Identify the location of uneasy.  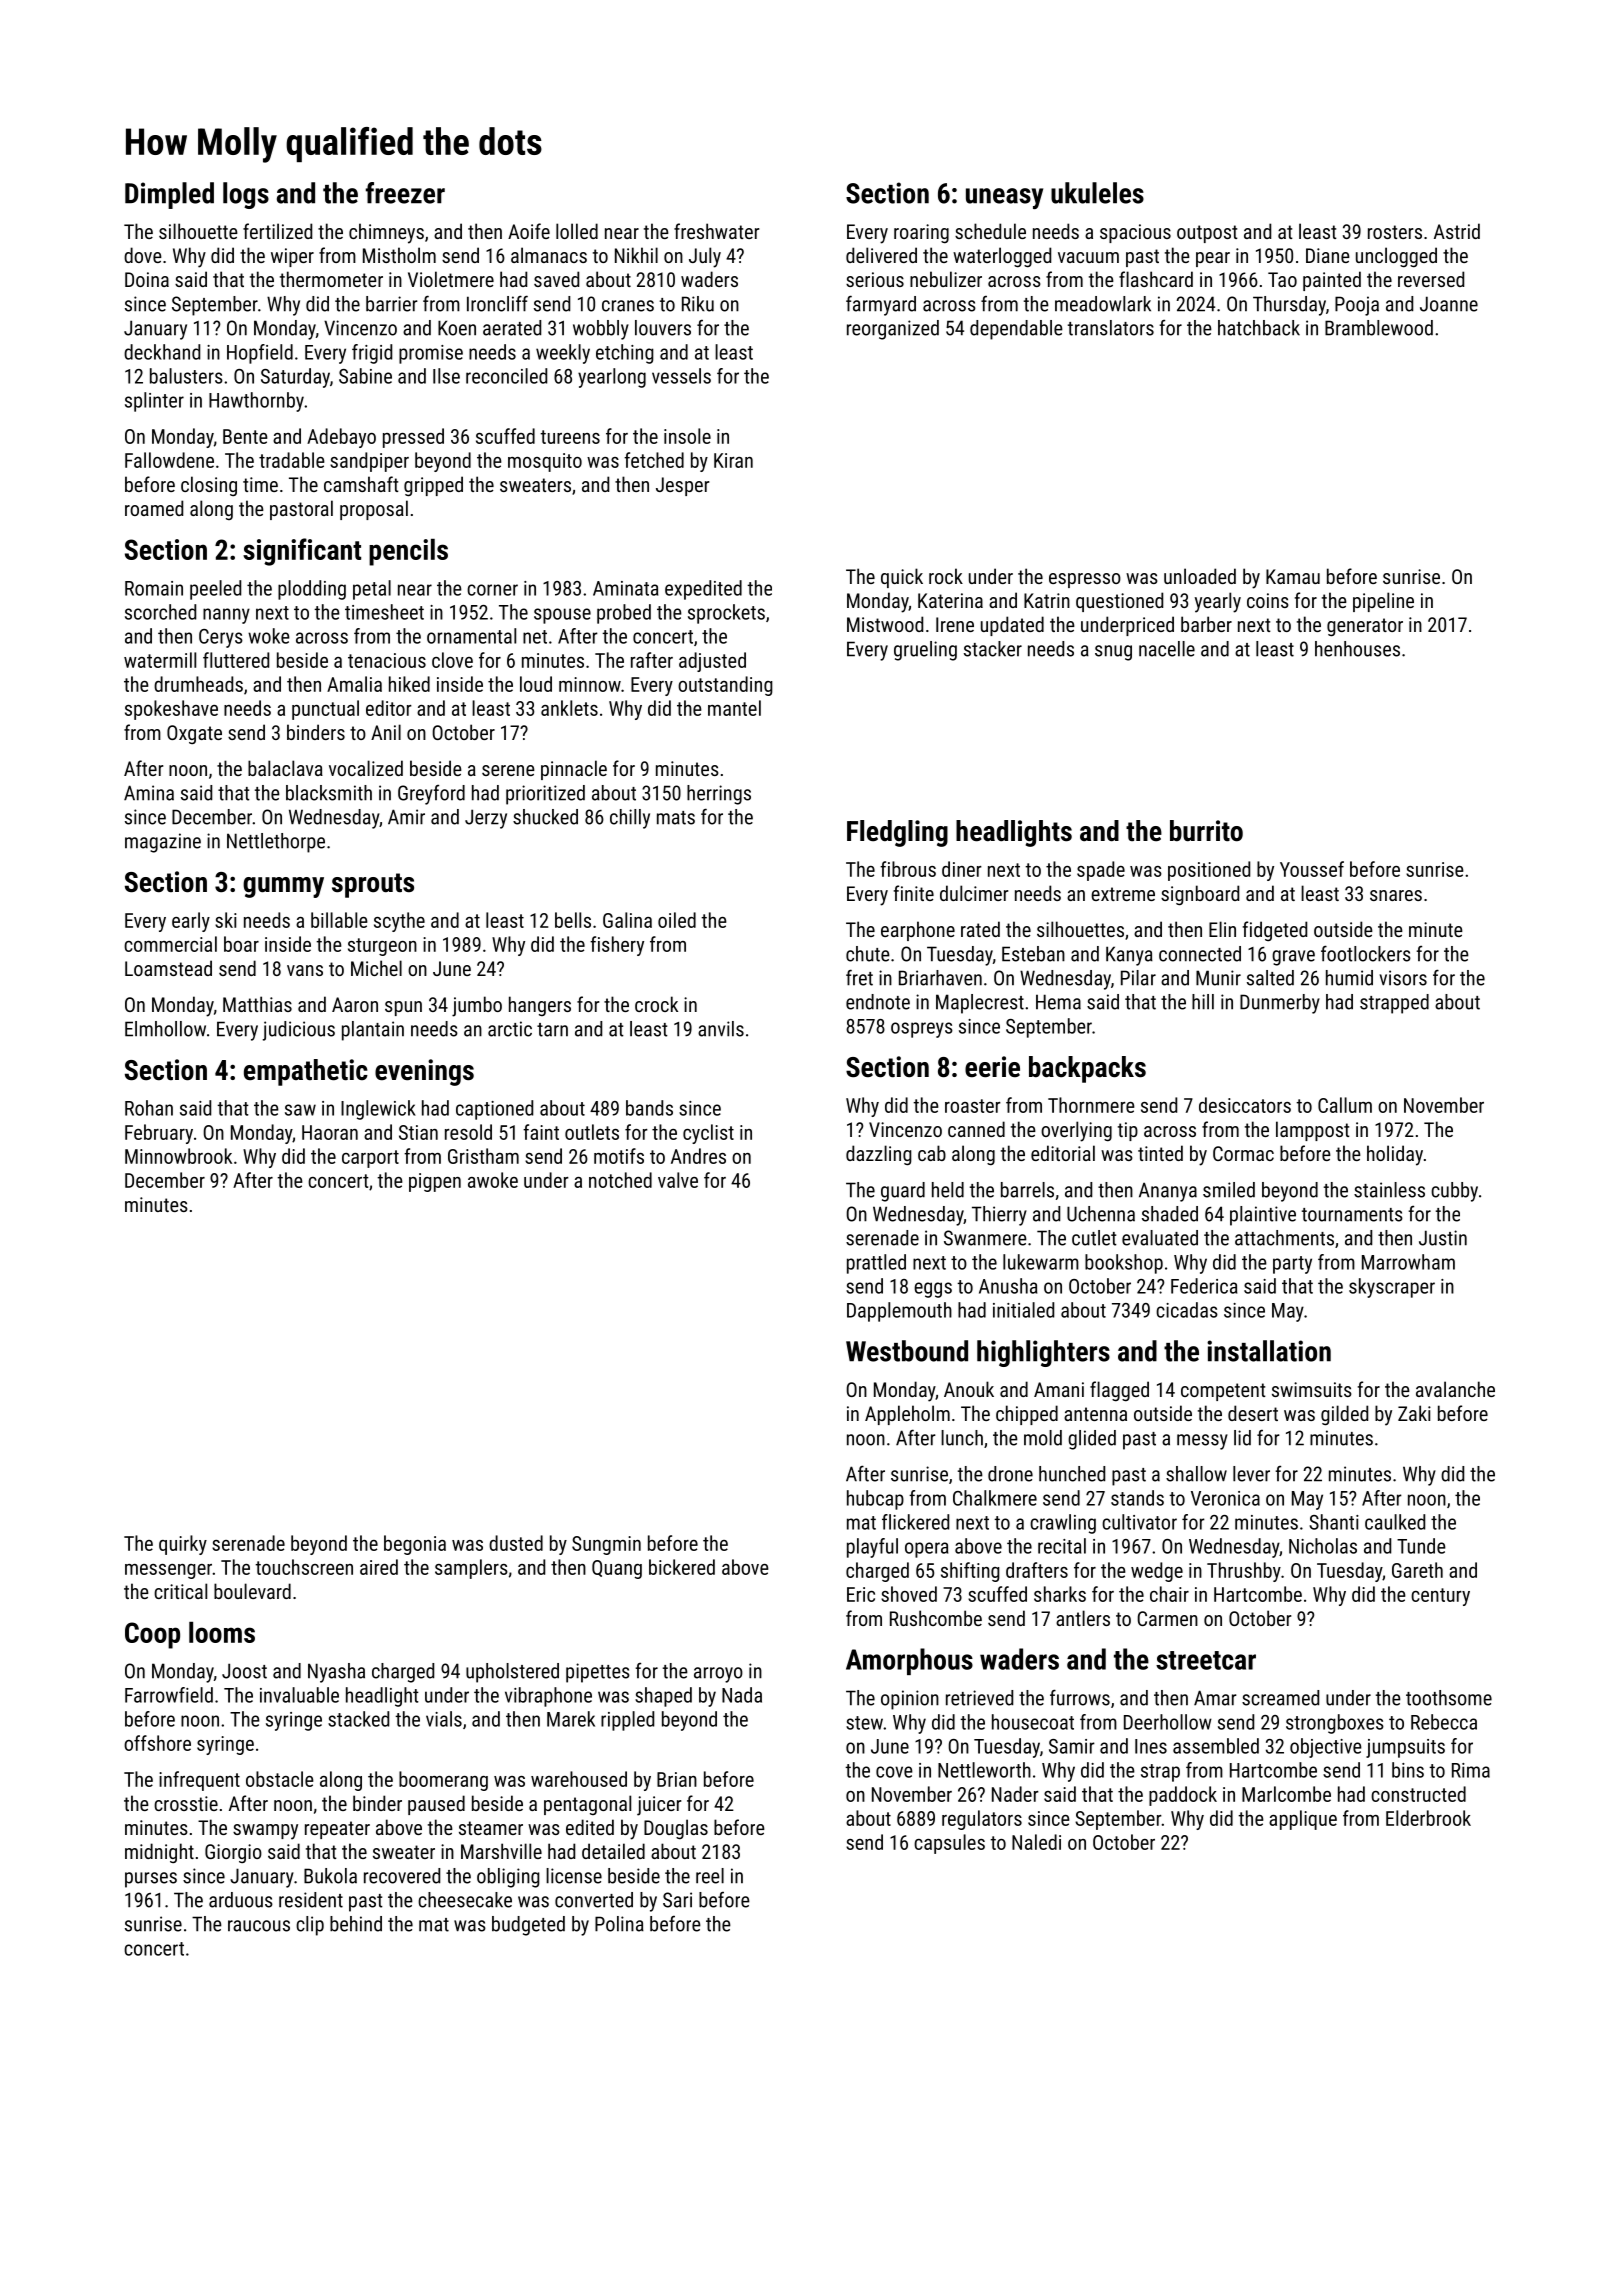
(1004, 198).
